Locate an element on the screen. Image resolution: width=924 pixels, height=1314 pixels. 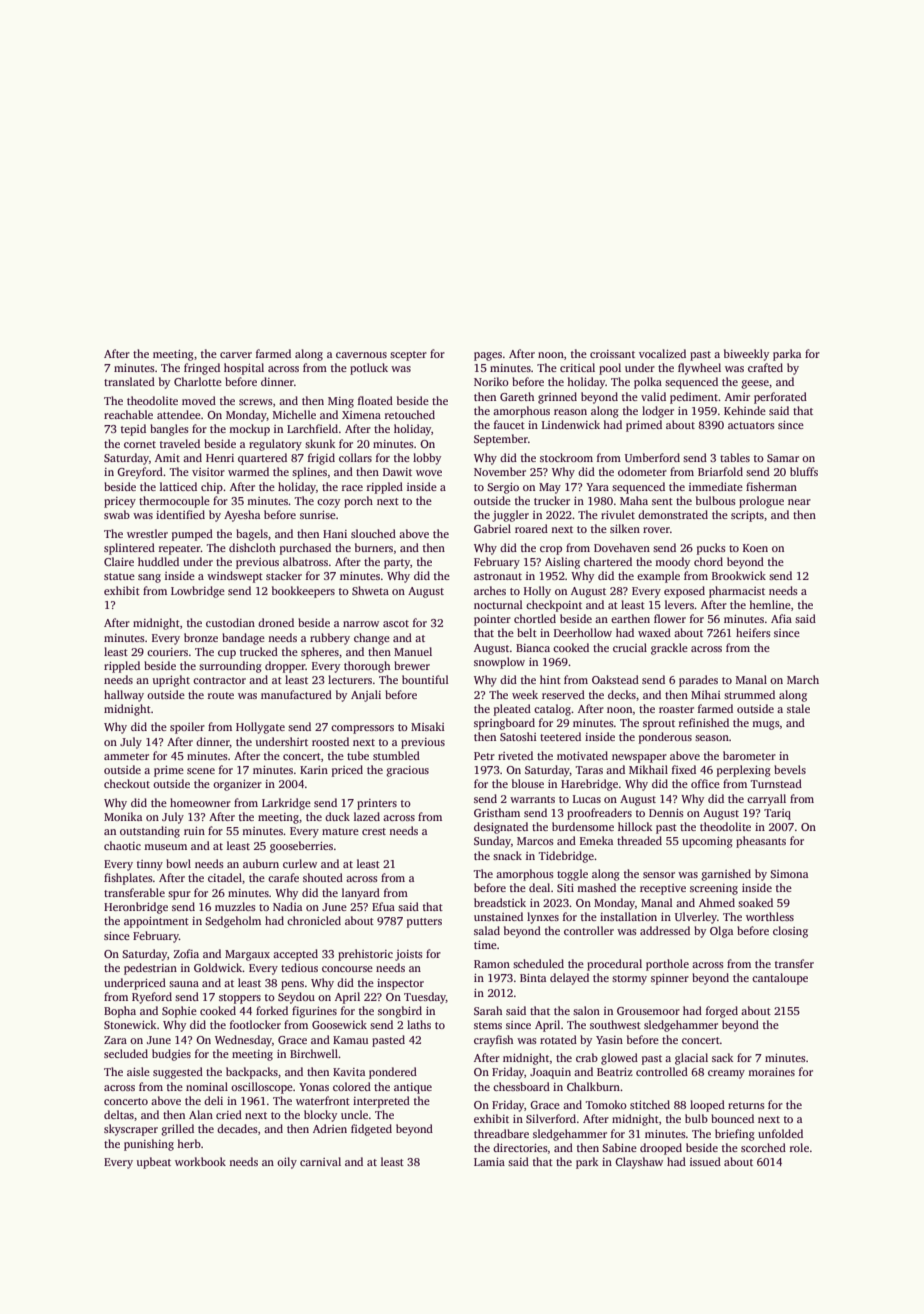
pages is located at coordinates (488, 356).
